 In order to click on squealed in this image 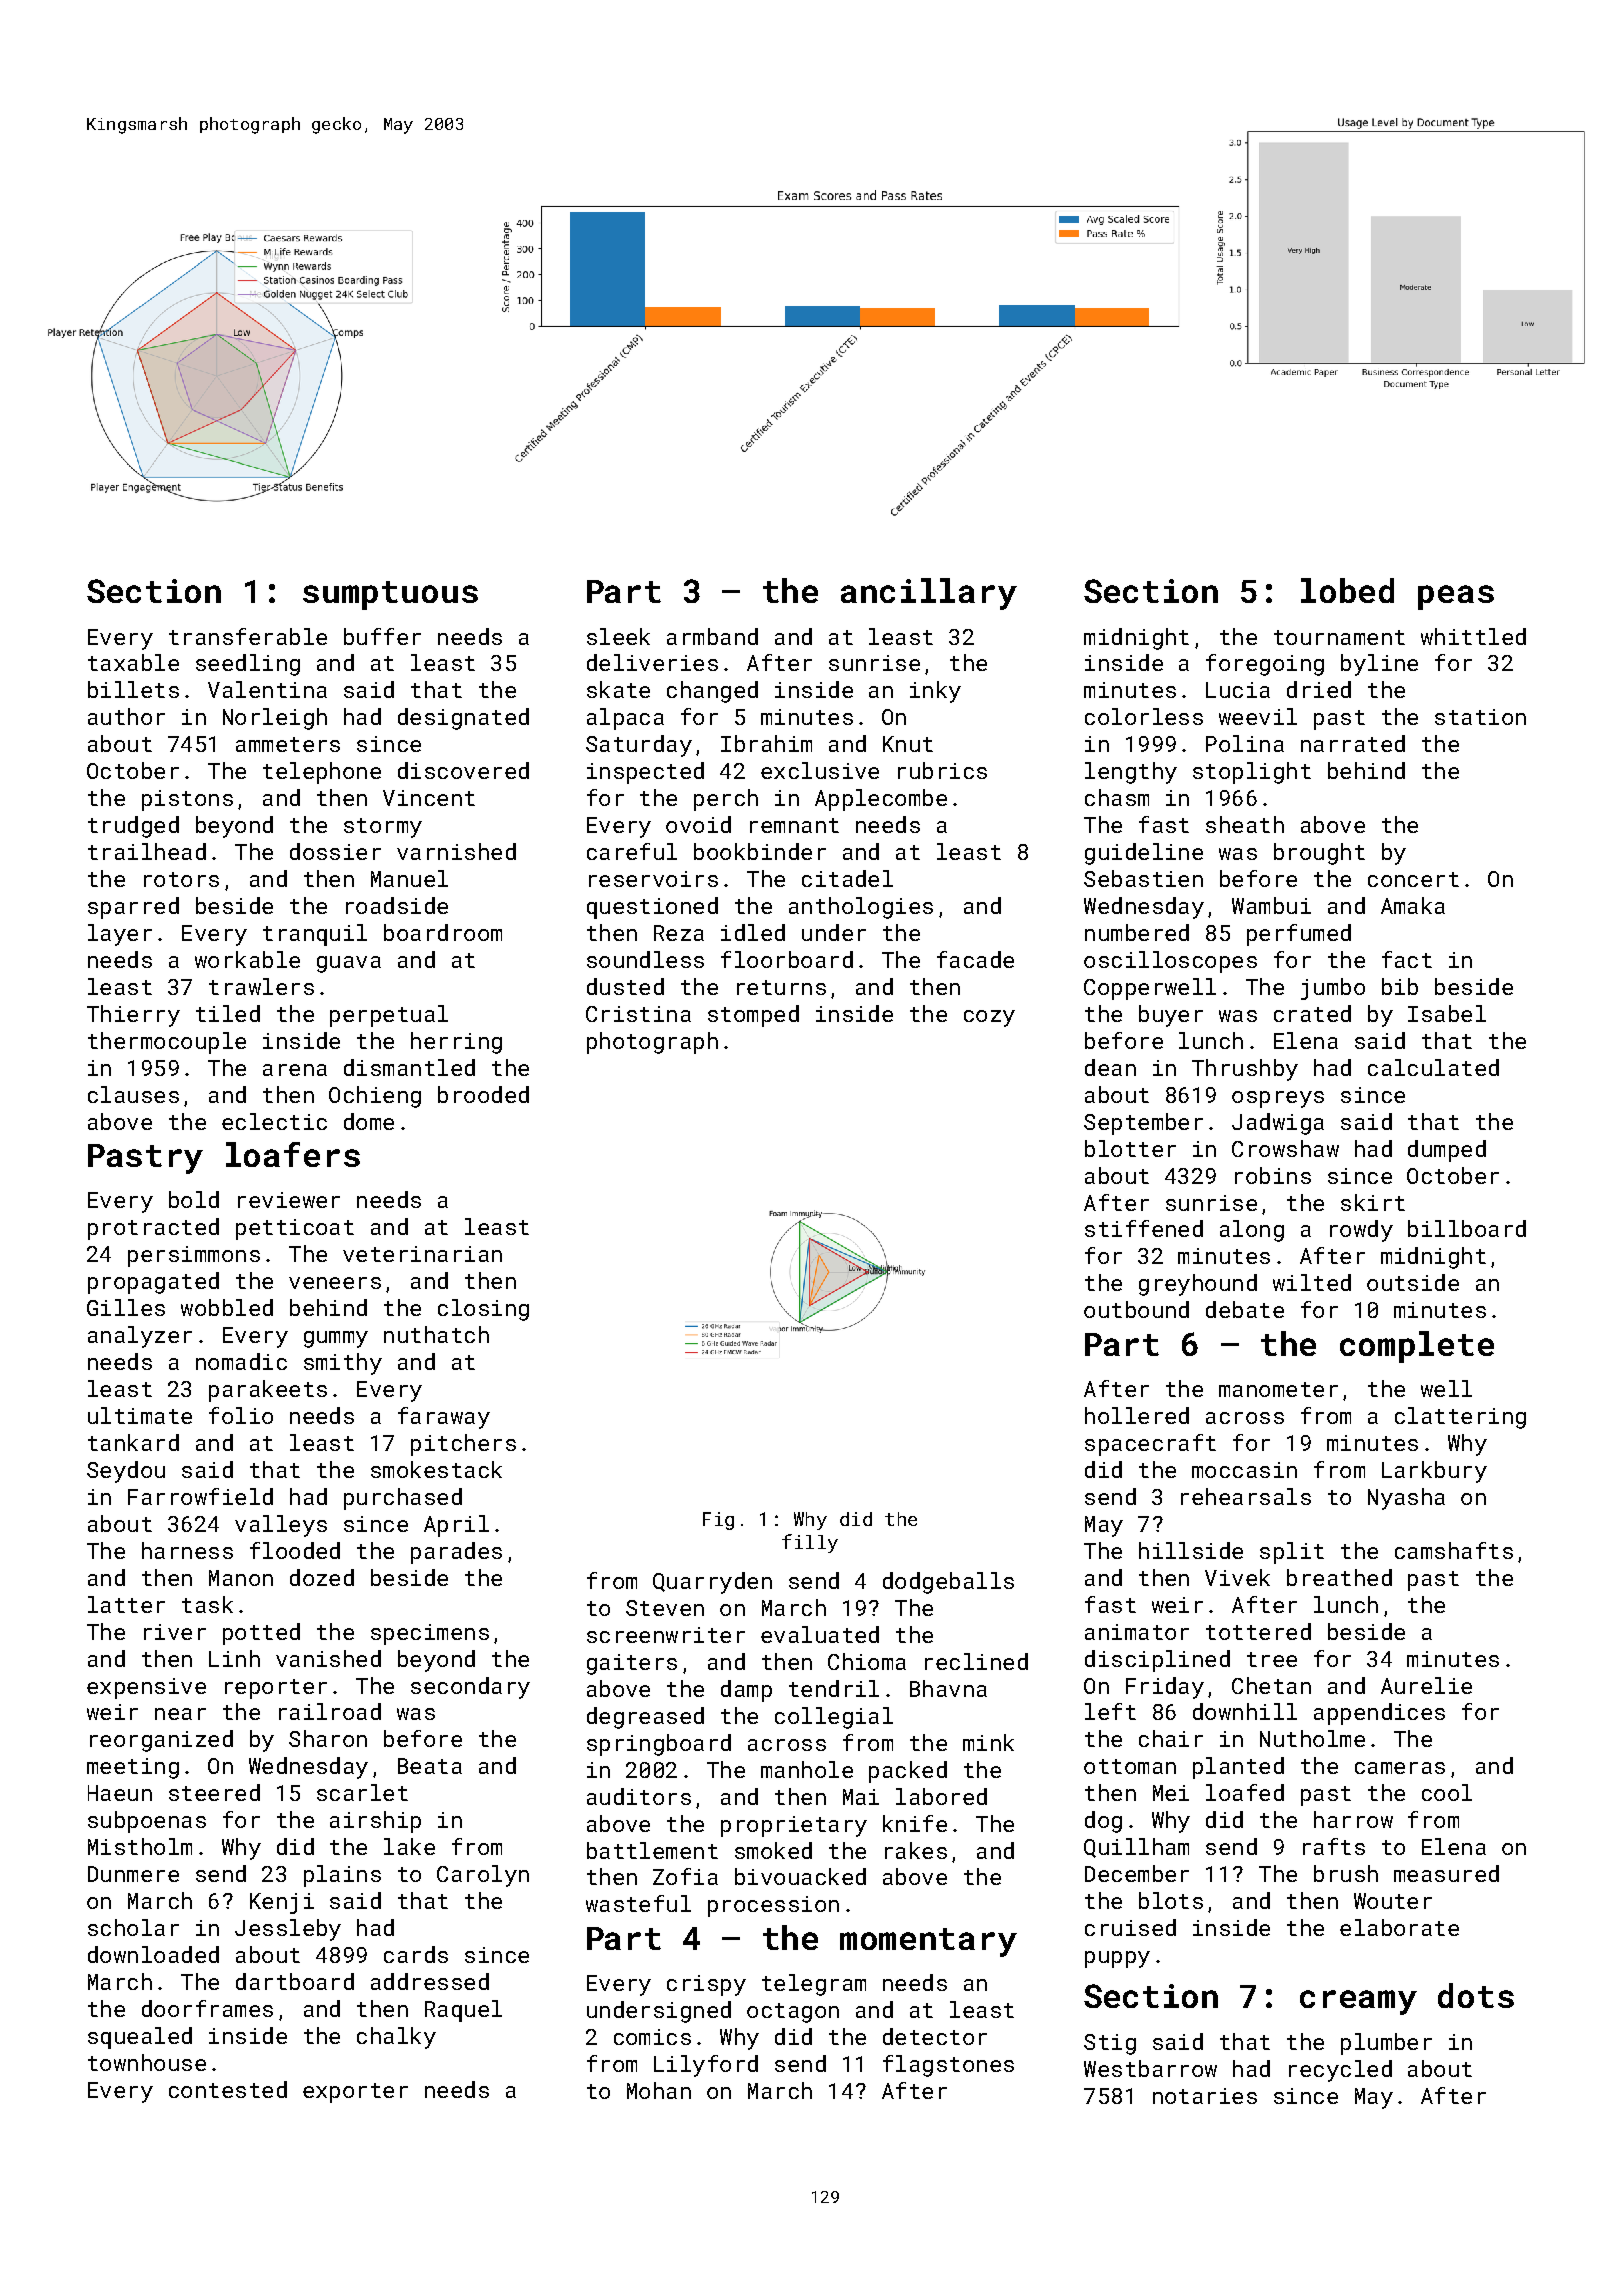, I will do `click(140, 2038)`.
